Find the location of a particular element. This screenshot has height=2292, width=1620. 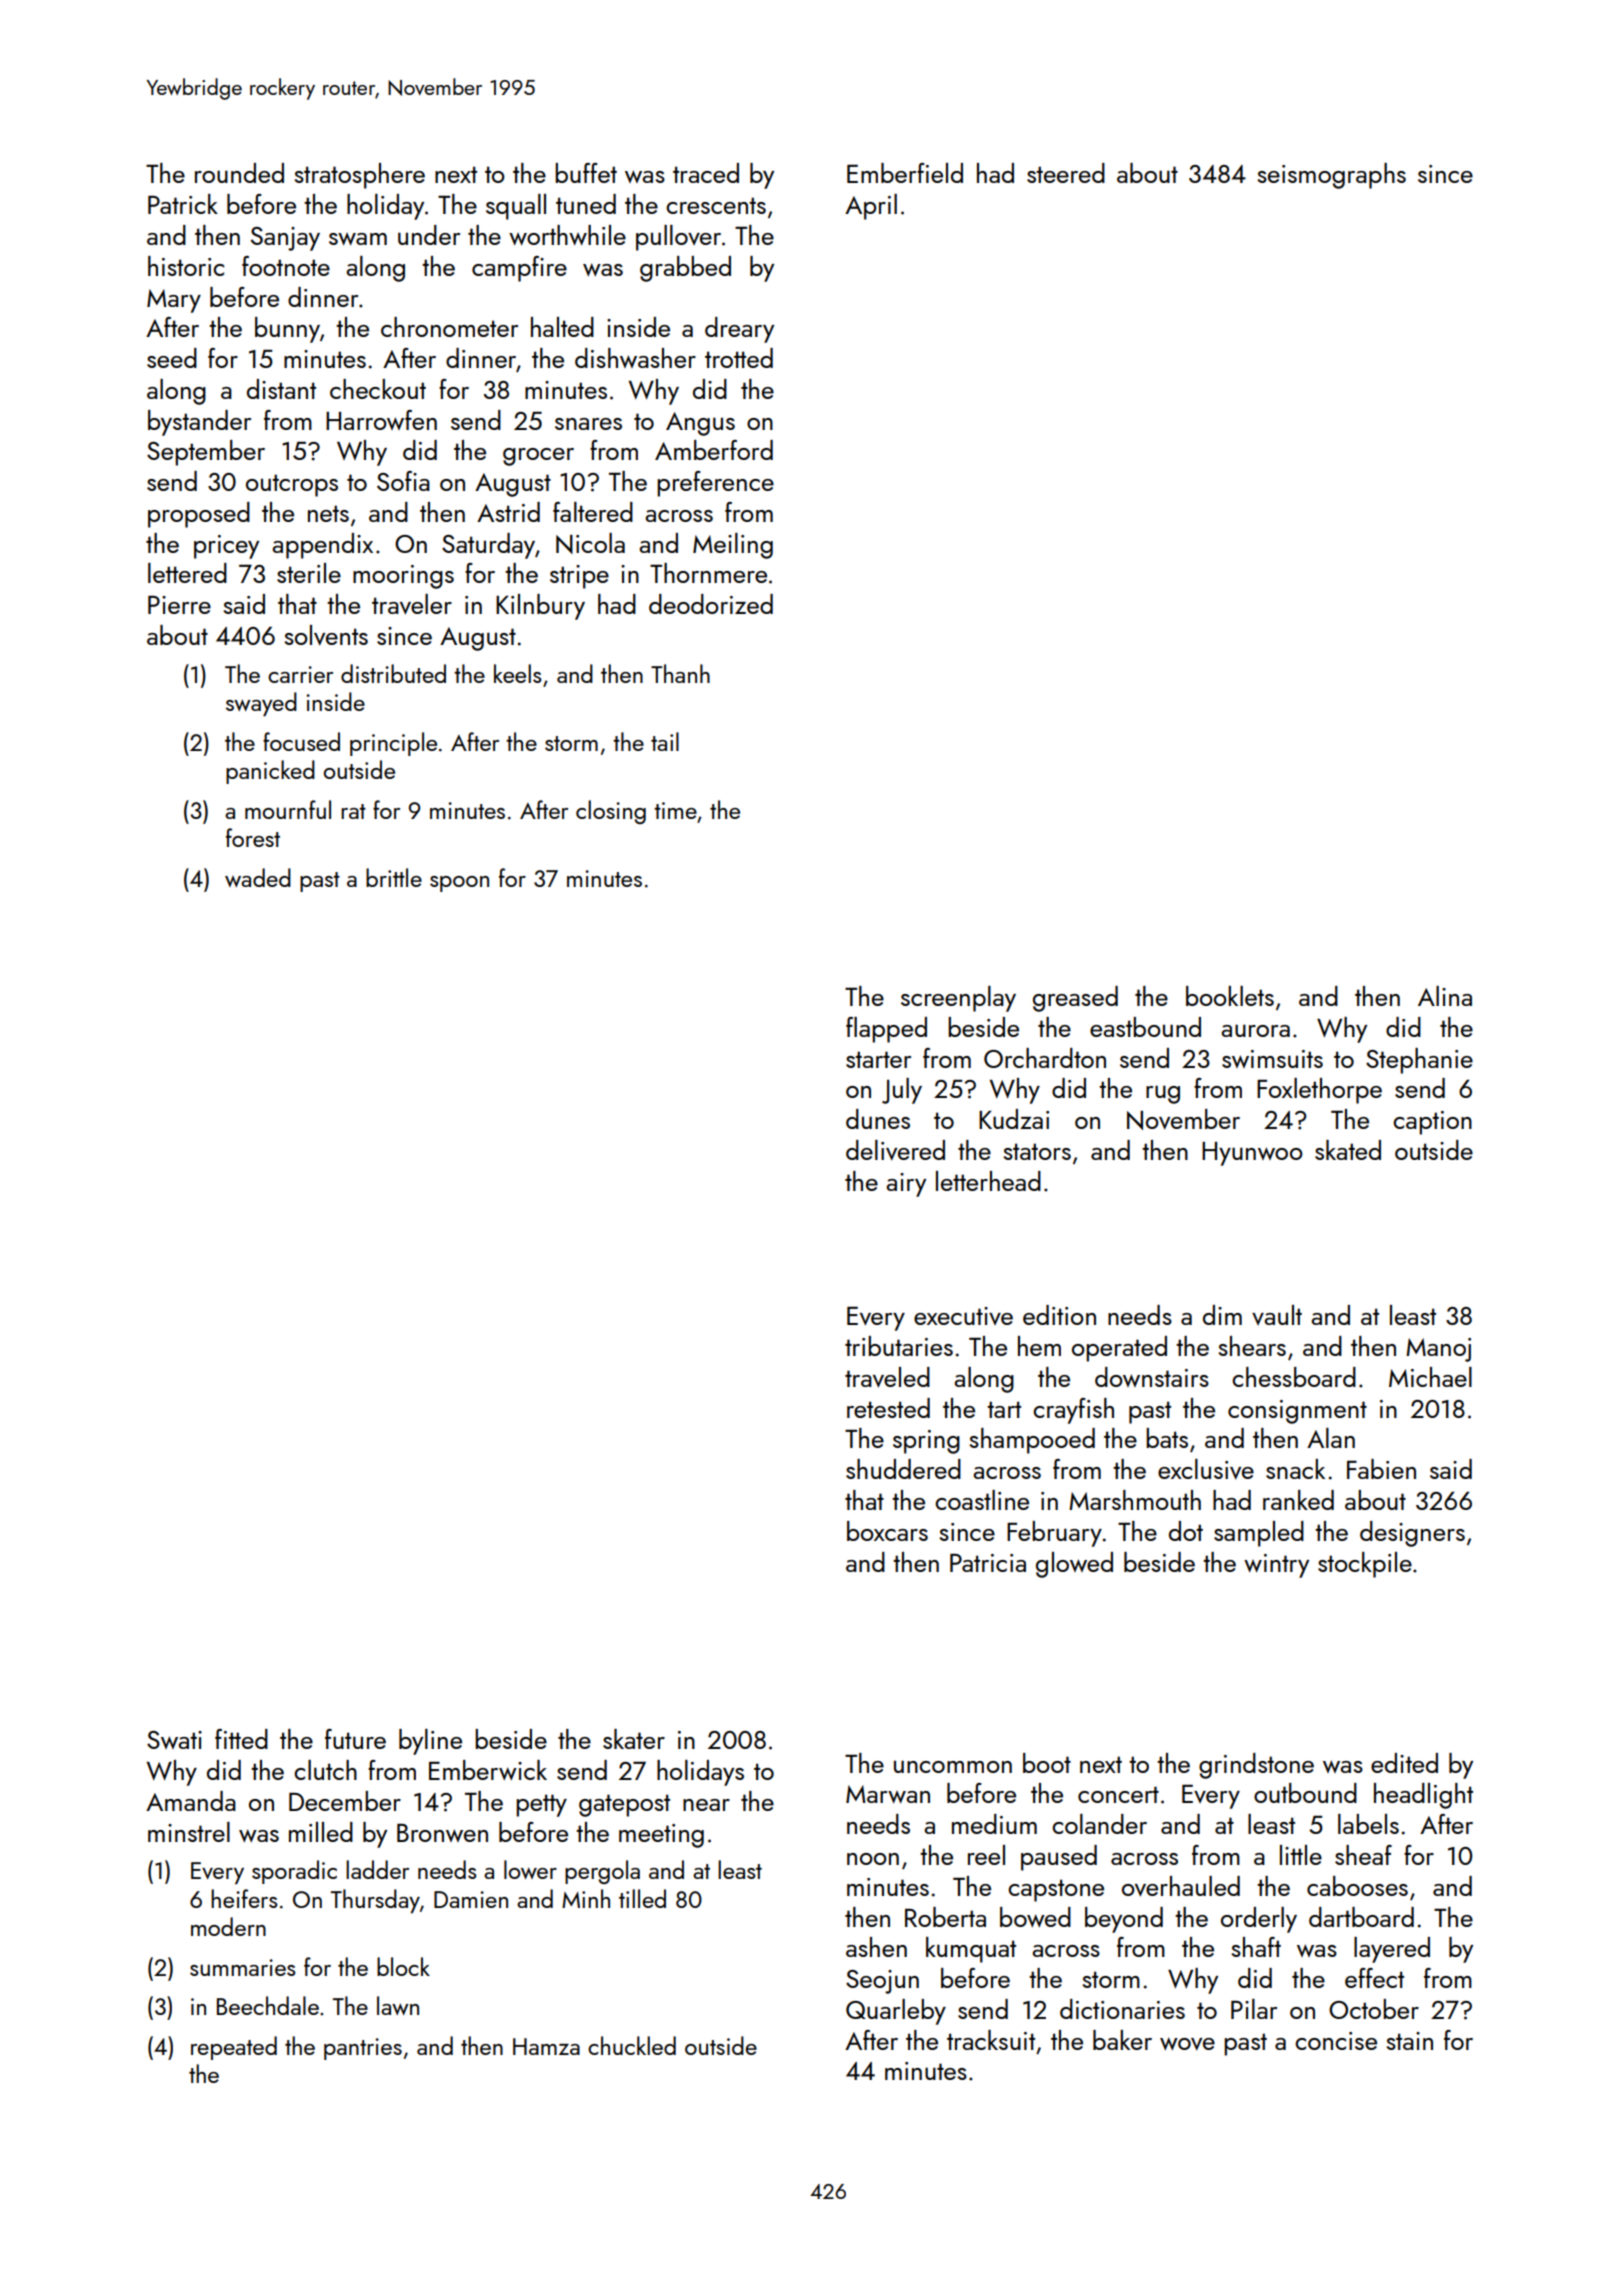

waded is located at coordinates (258, 877).
